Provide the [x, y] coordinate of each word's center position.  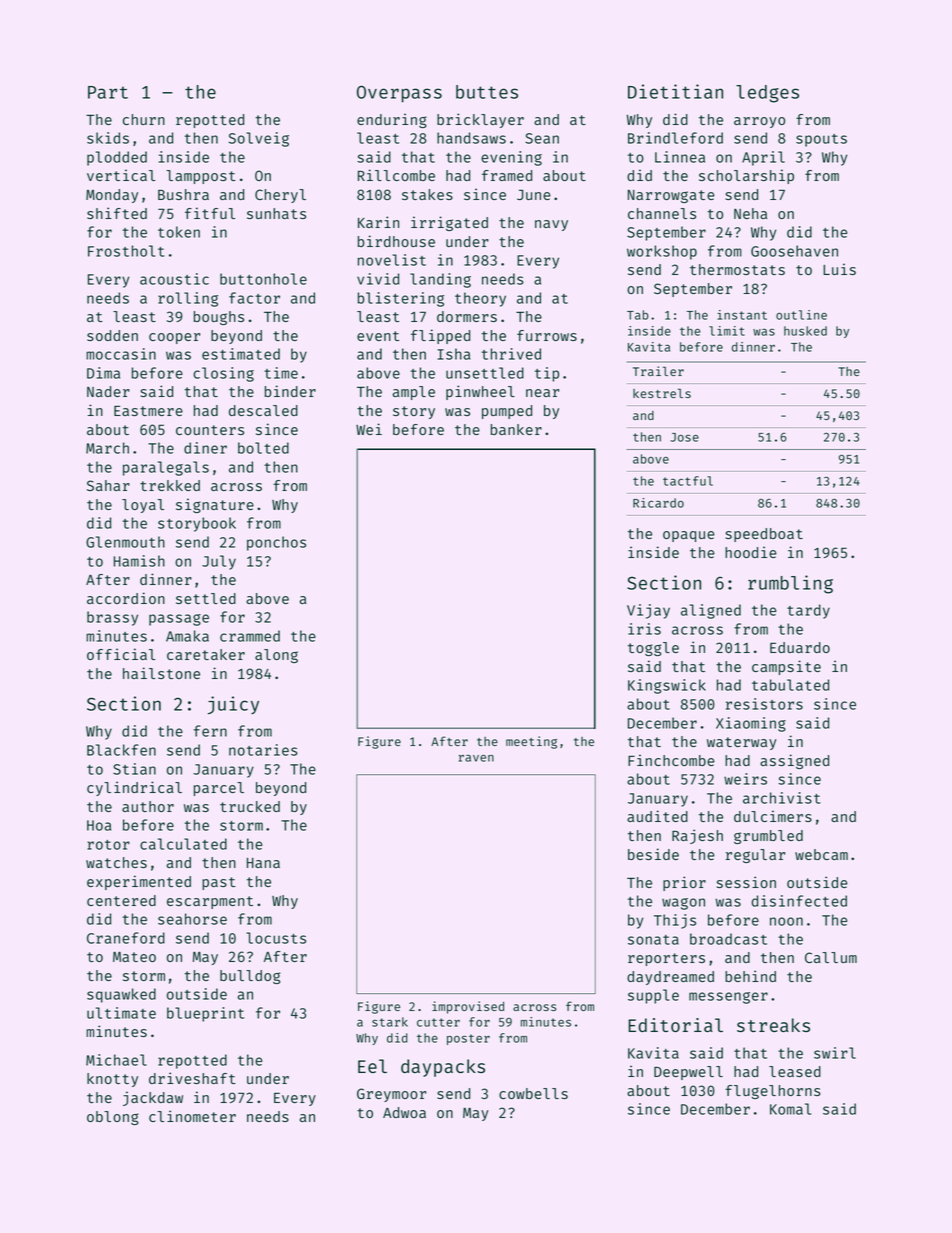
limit [727, 331]
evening [511, 158]
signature [215, 505]
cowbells [533, 1093]
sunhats [276, 213]
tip [547, 374]
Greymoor [391, 1095]
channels [662, 213]
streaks [773, 1025]
